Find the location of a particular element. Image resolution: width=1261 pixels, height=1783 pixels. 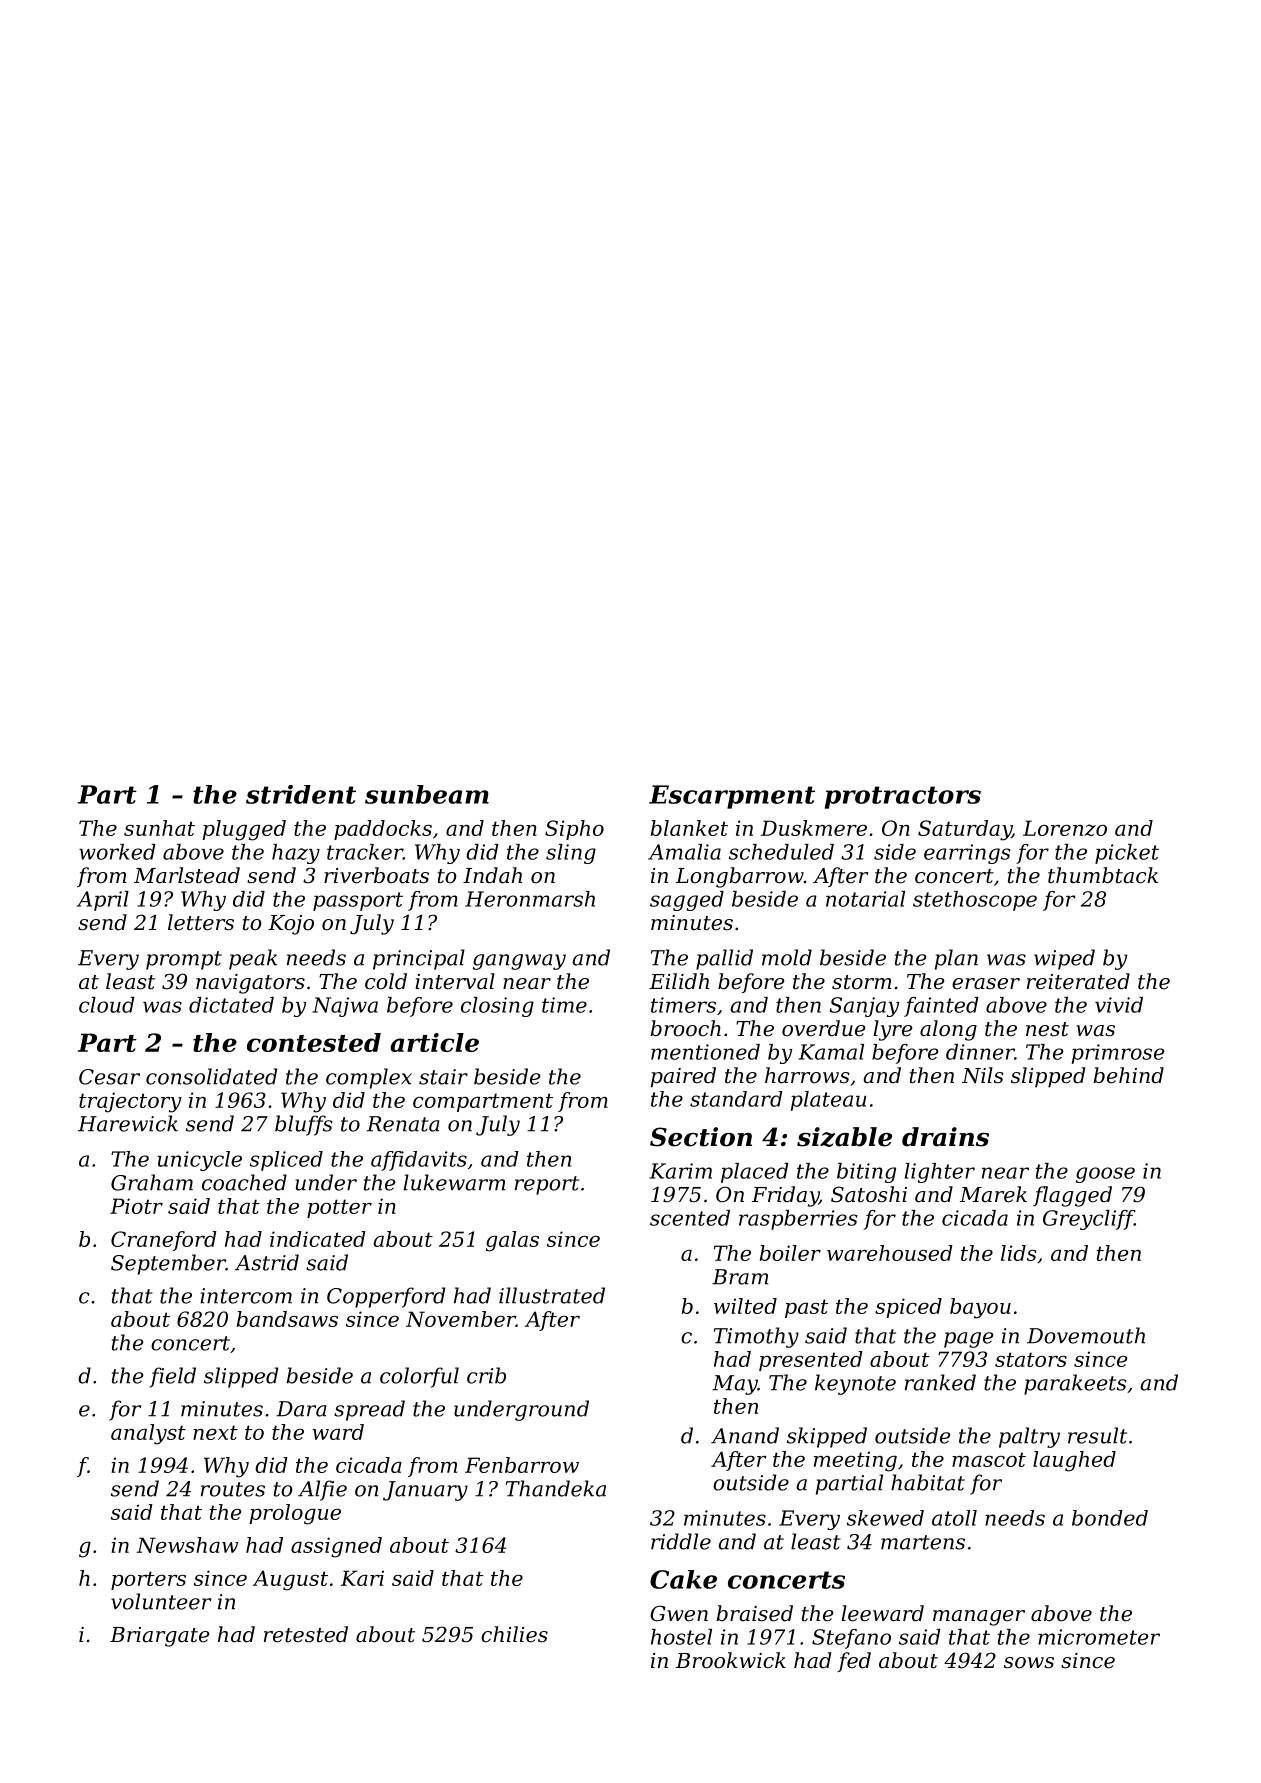

Marlstead is located at coordinates (187, 875).
